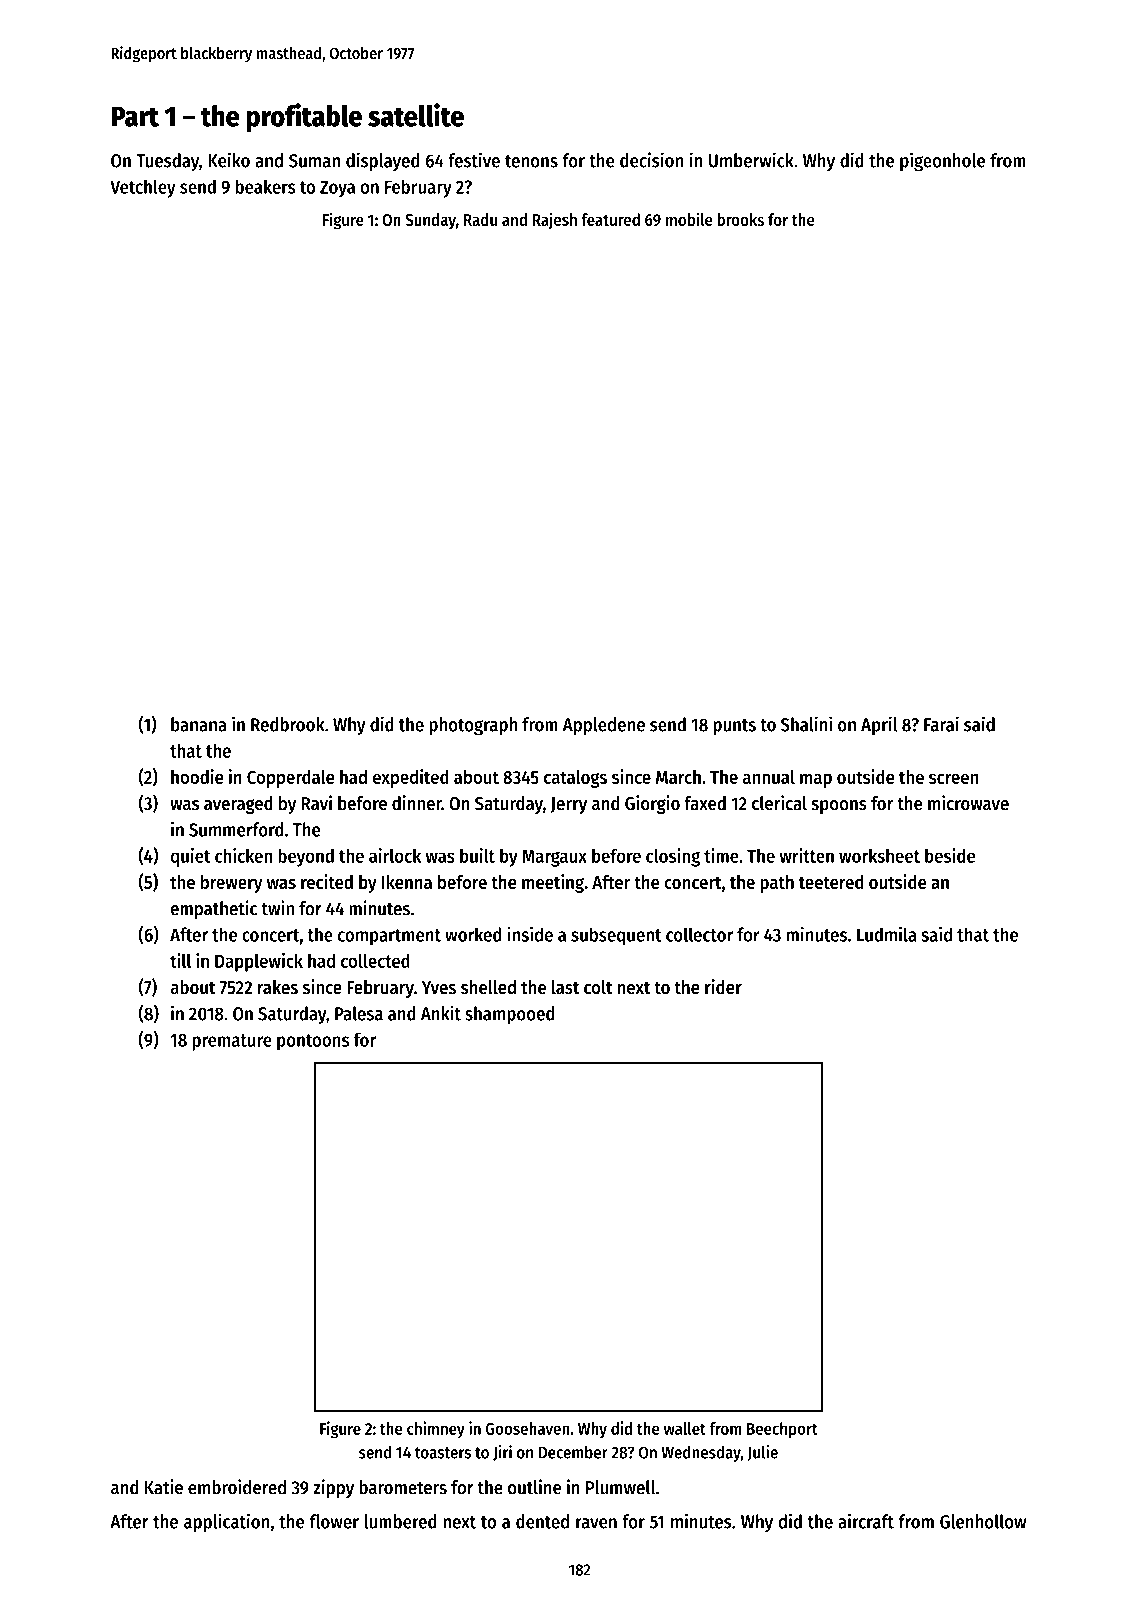  Describe the element at coordinates (531, 161) in the image. I see `tenons` at that location.
